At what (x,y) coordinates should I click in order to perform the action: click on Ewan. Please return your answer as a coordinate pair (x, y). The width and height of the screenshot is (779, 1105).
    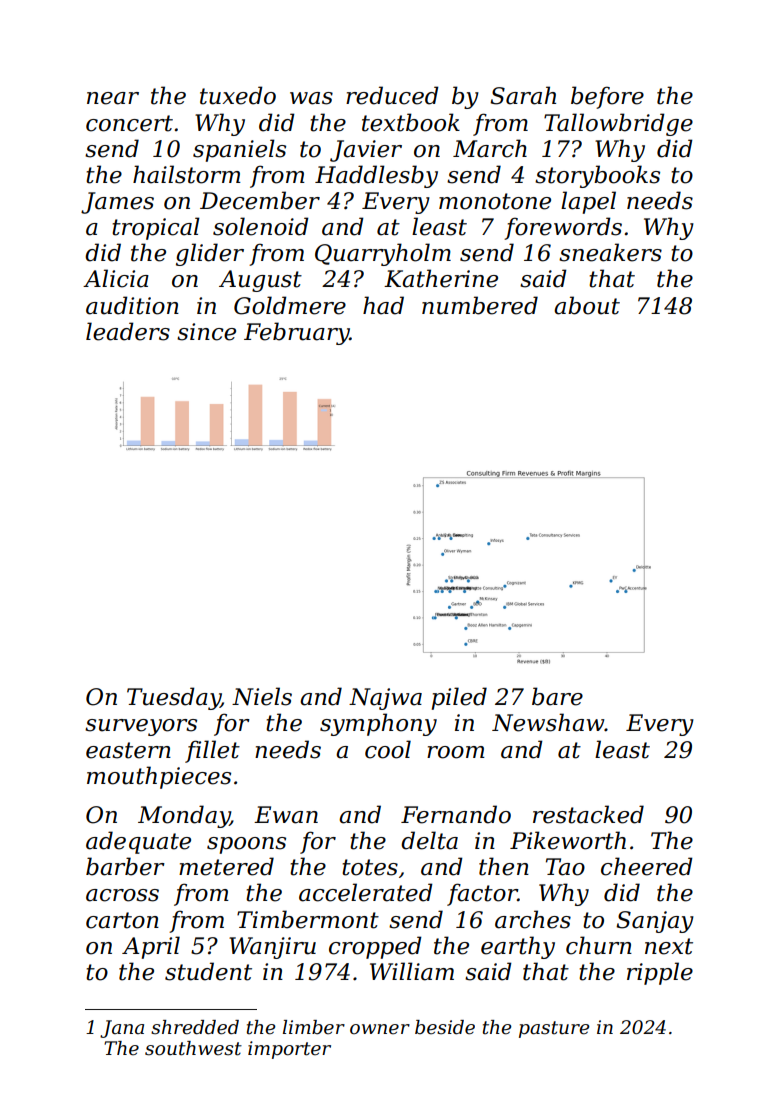
    Looking at the image, I should click on (286, 815).
